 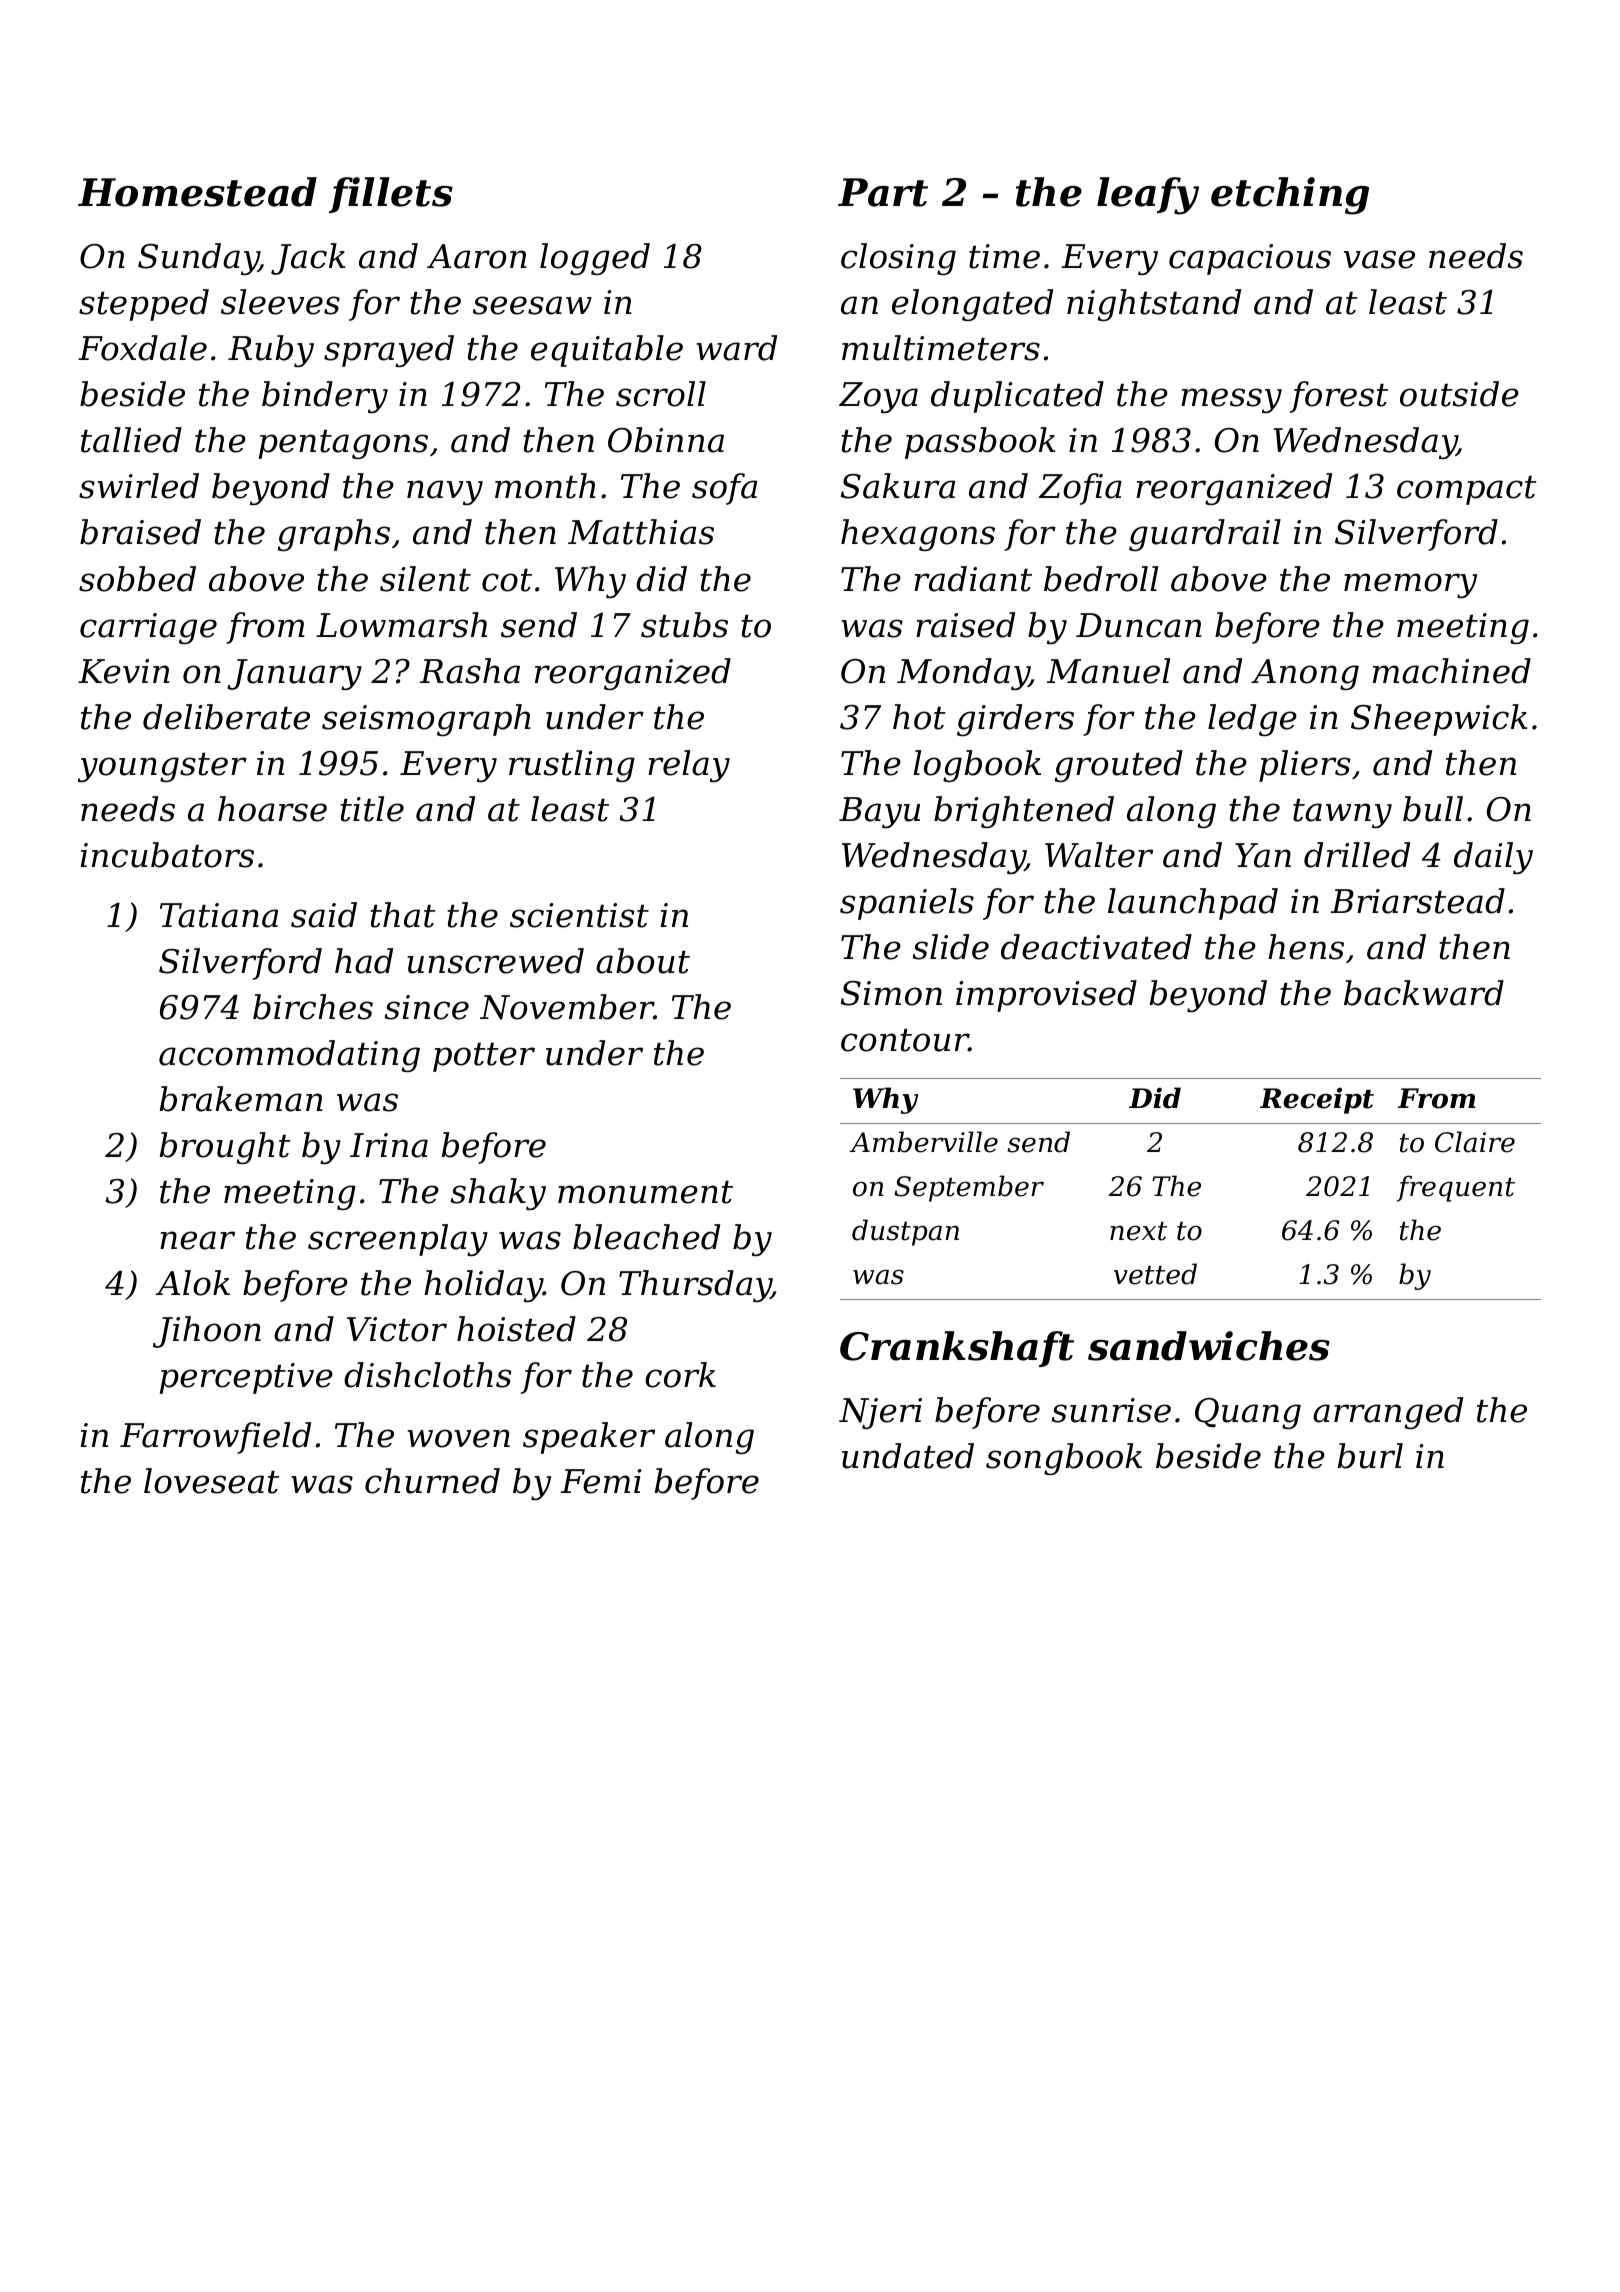 What do you see at coordinates (389, 1145) in the screenshot?
I see `Irina` at bounding box center [389, 1145].
